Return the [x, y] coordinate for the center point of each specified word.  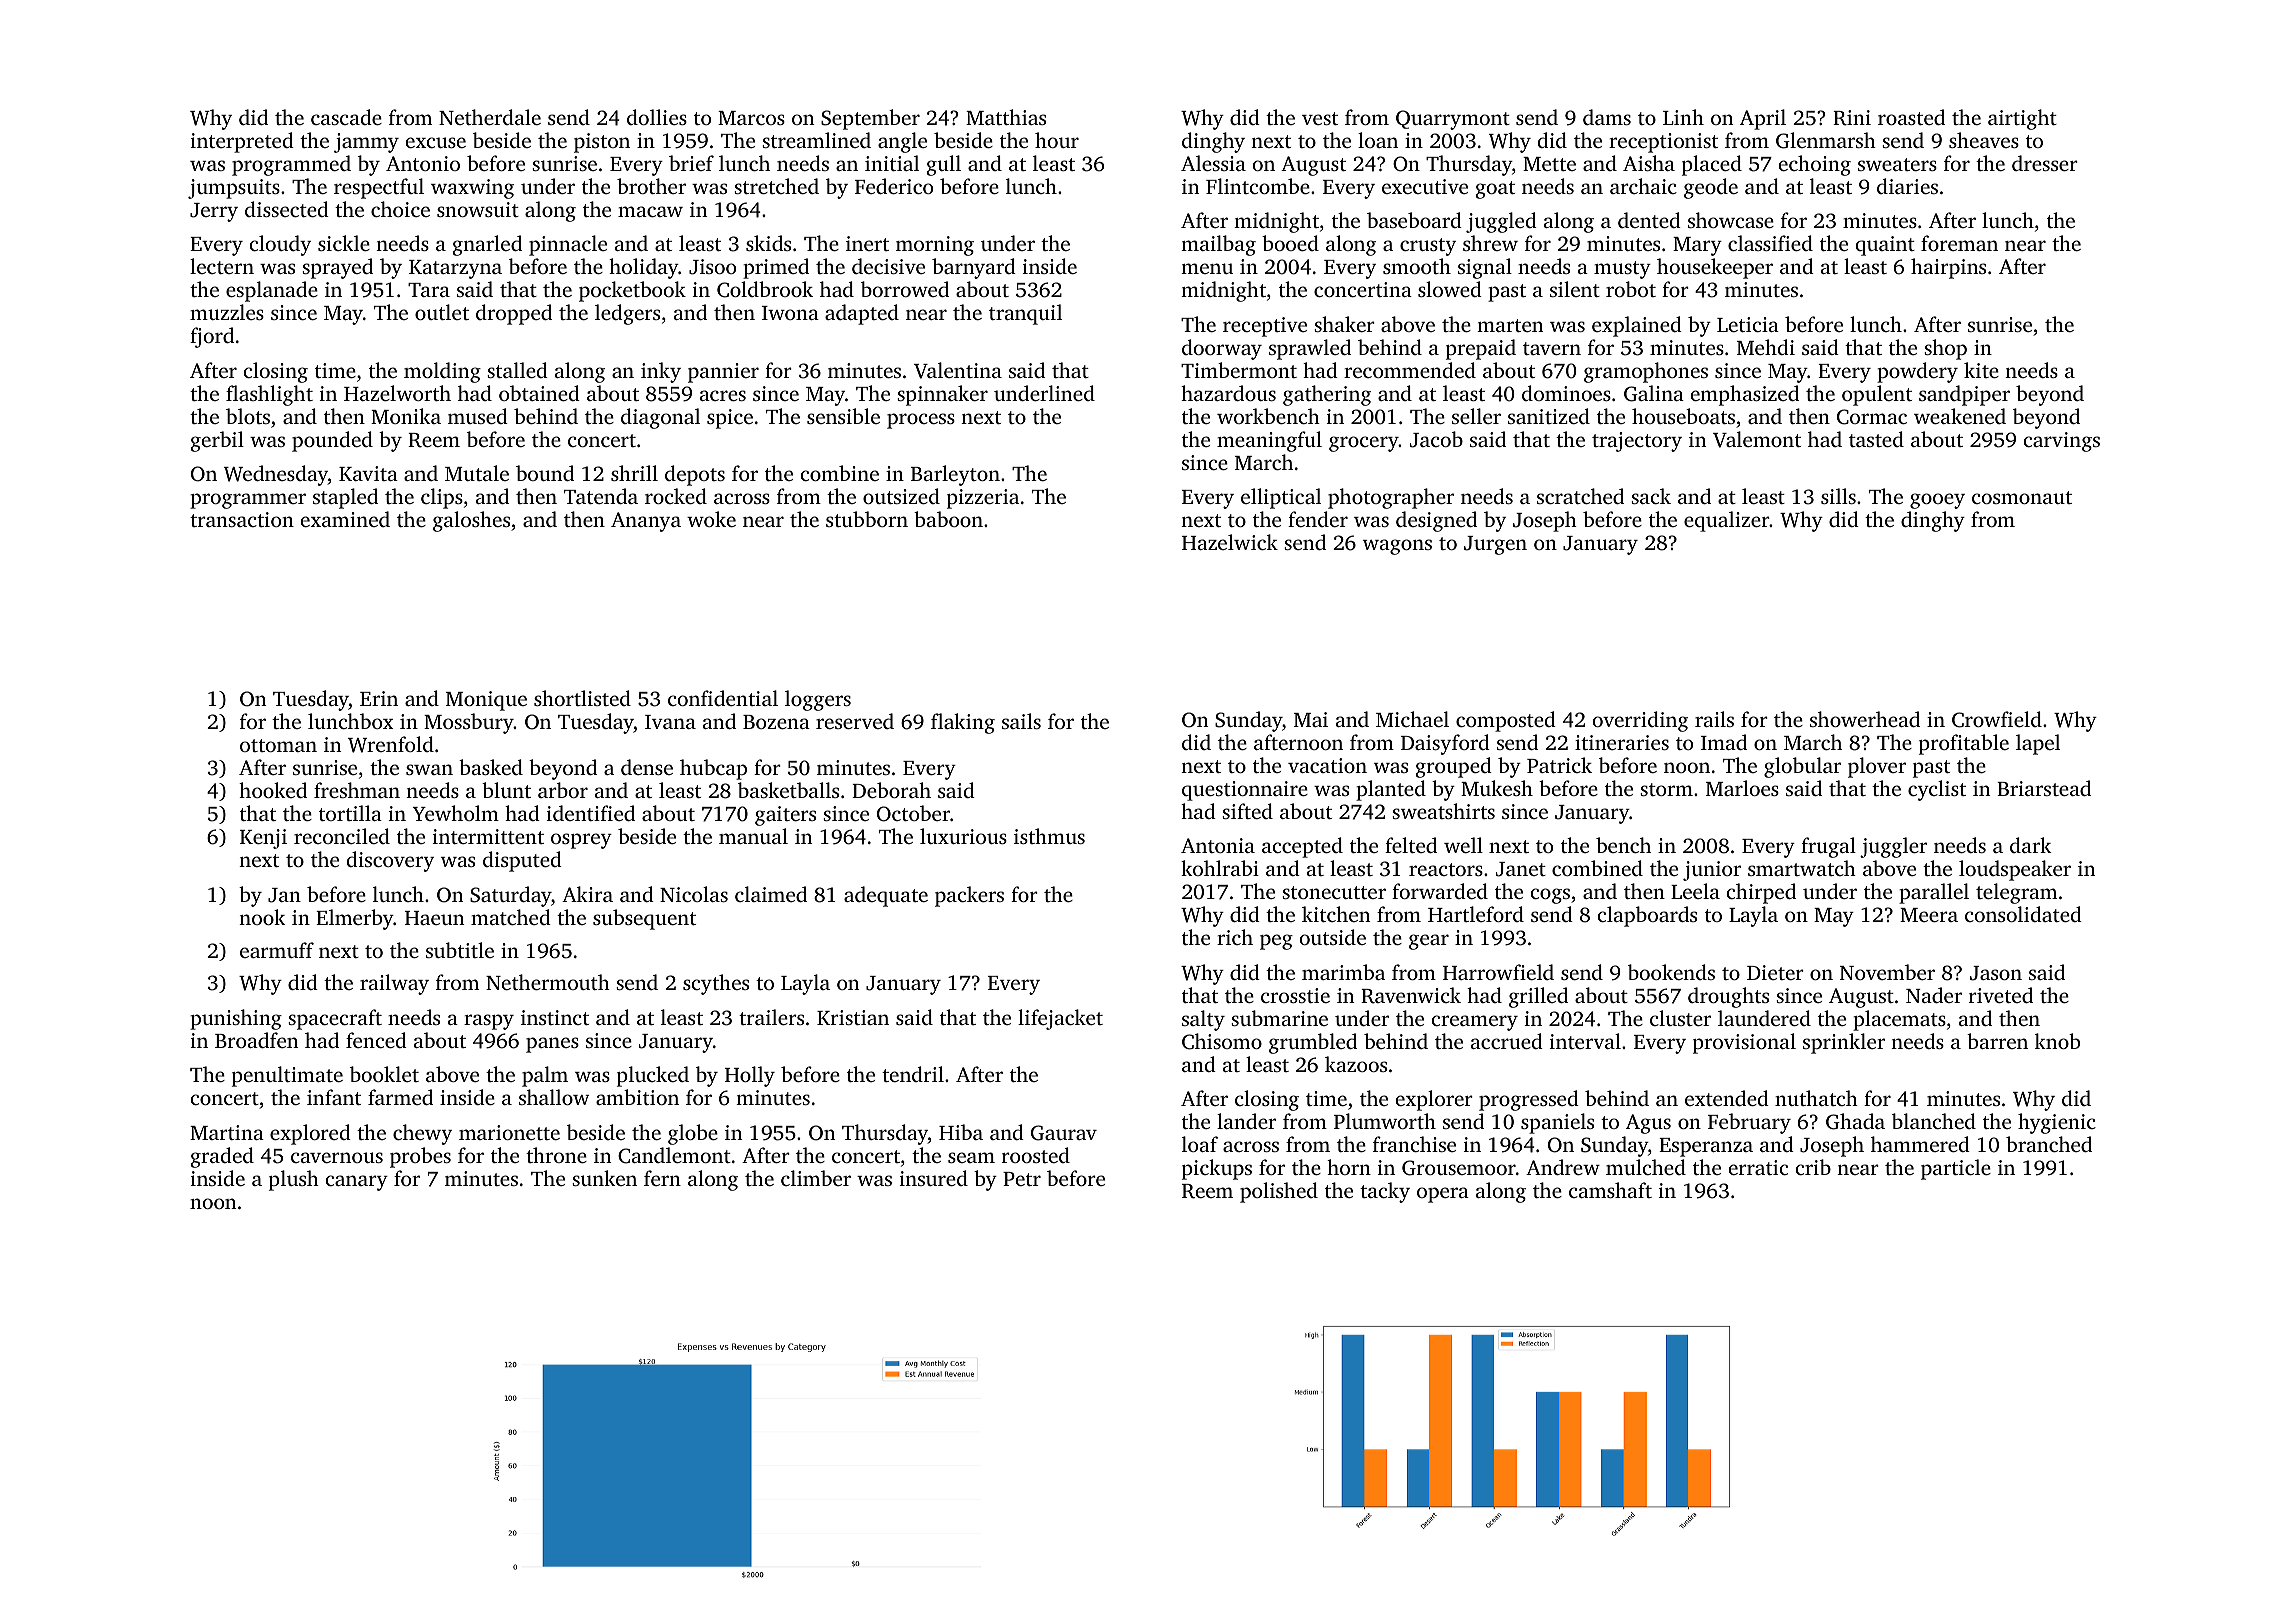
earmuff [277, 950]
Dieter [1775, 972]
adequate [886, 896]
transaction [242, 519]
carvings [2062, 442]
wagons [1397, 547]
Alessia [1213, 163]
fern [662, 1178]
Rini [1852, 118]
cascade [346, 117]
